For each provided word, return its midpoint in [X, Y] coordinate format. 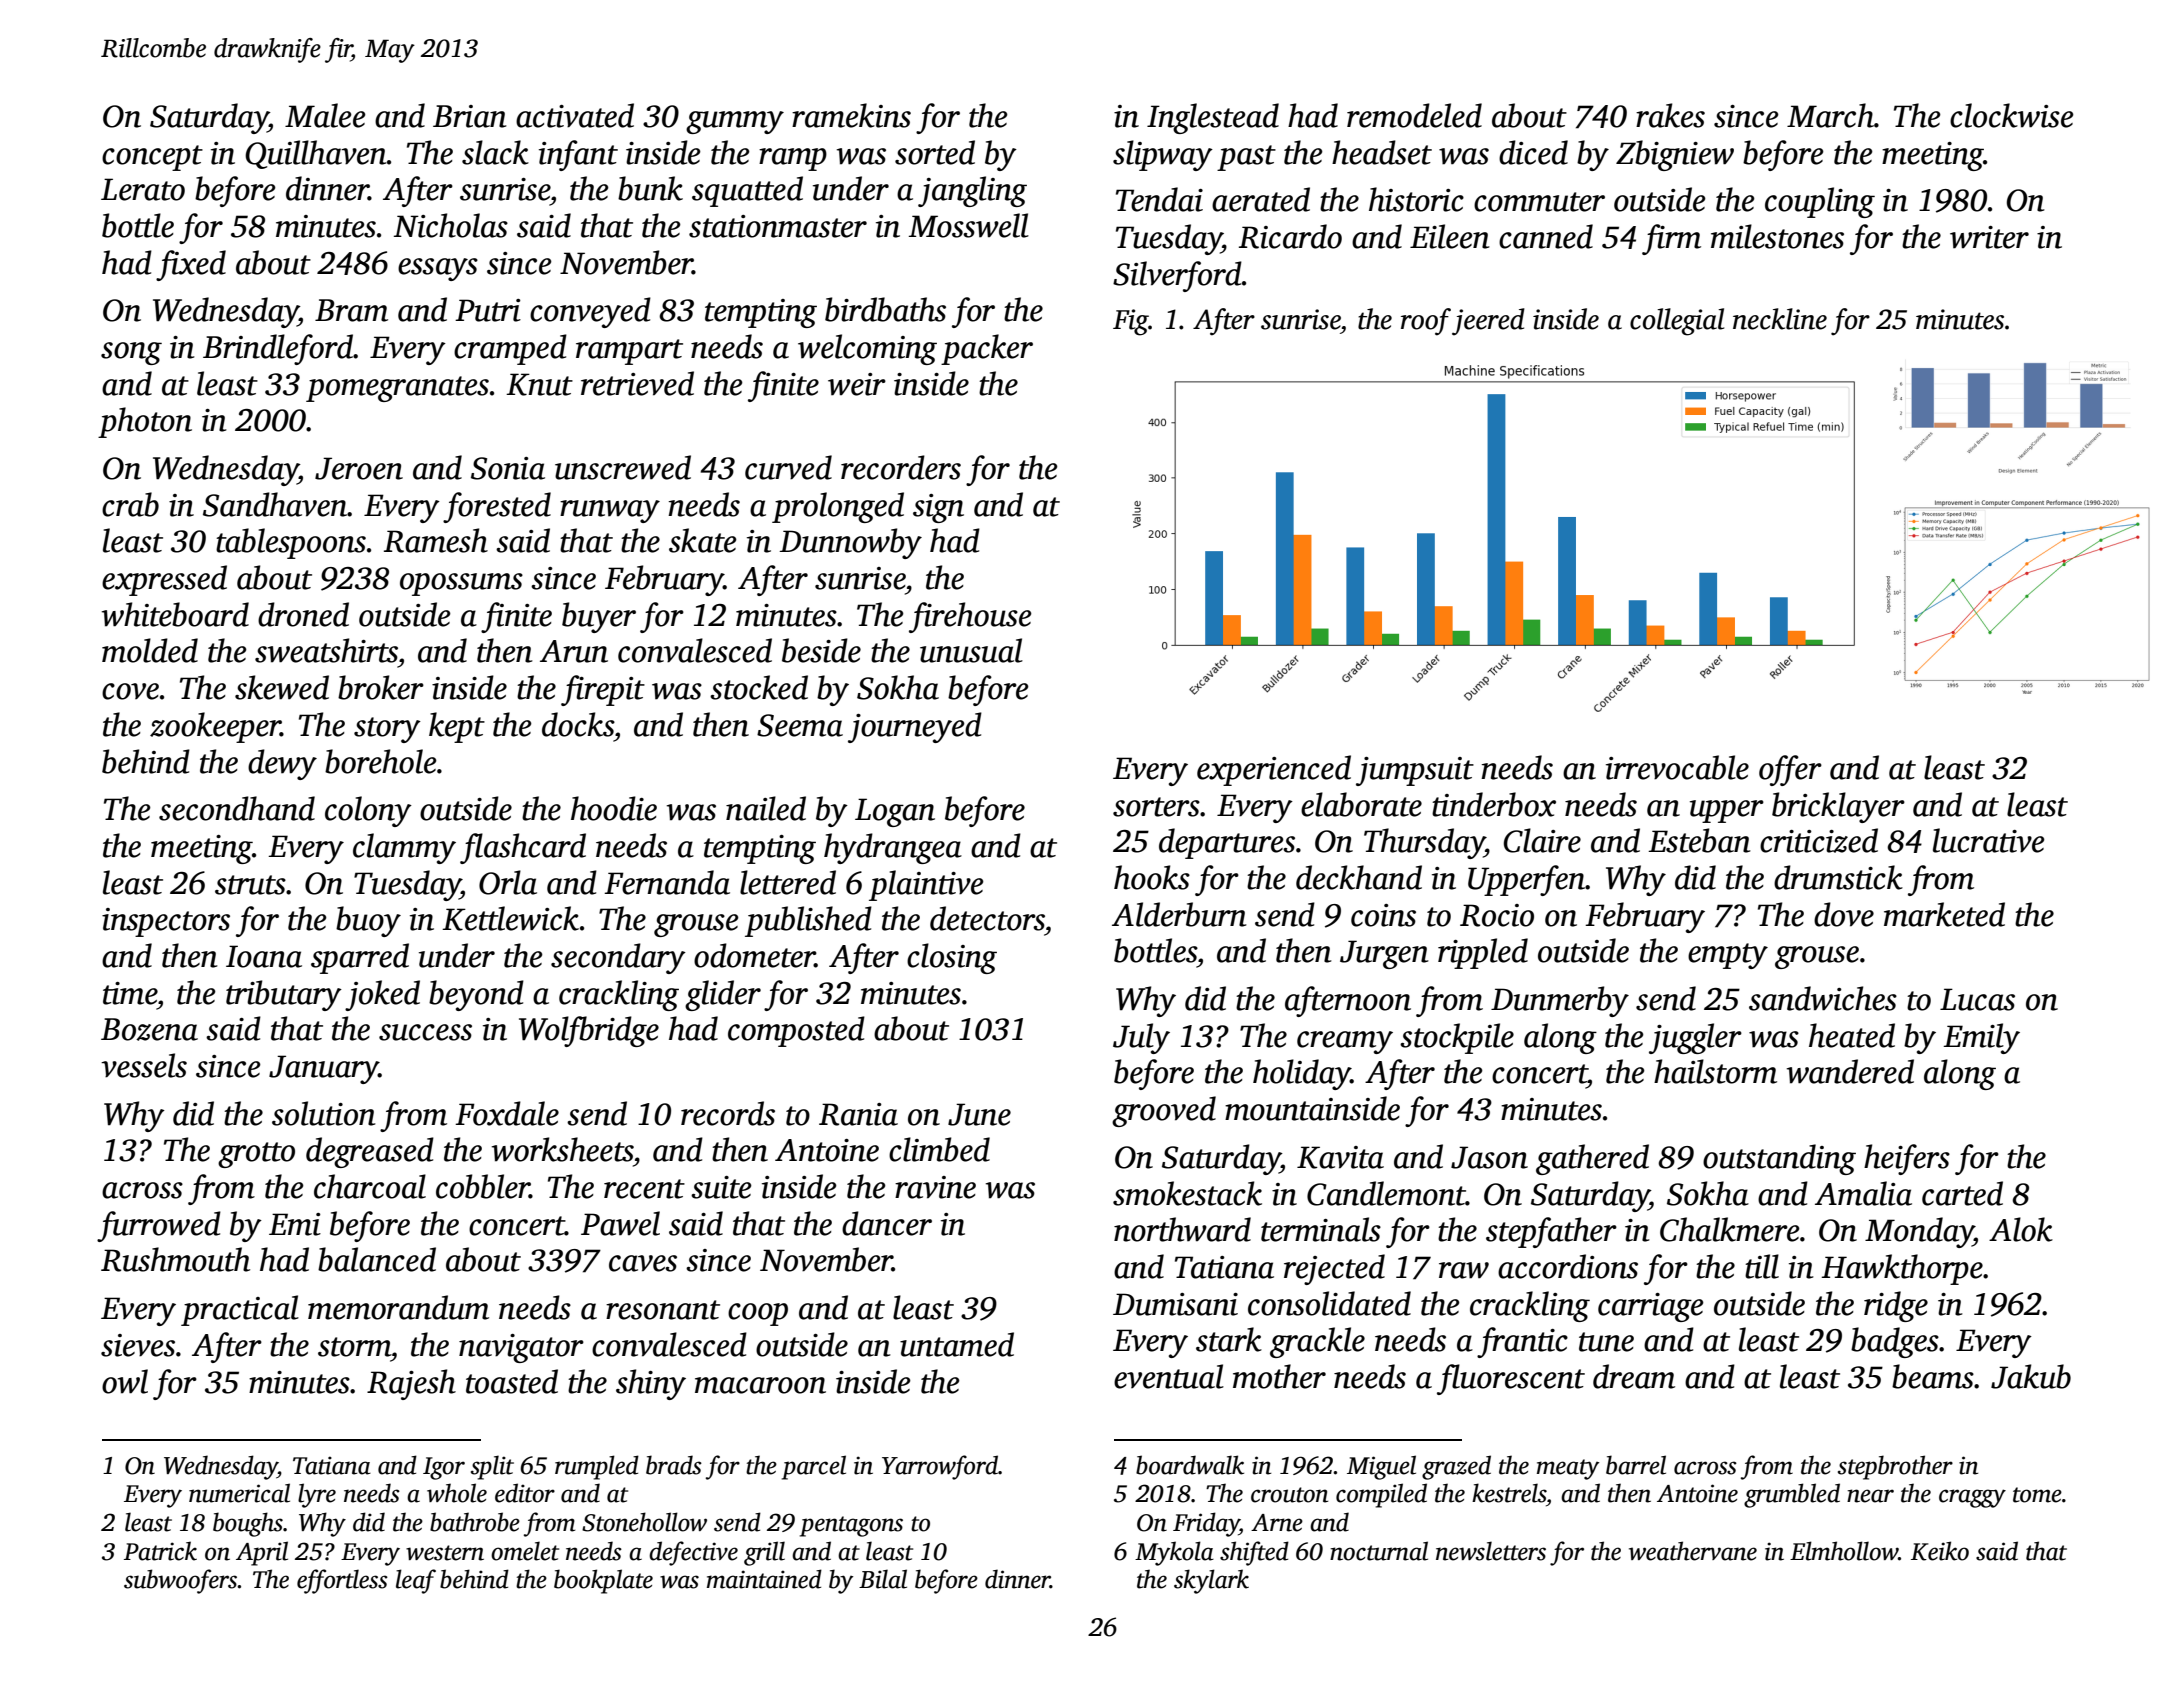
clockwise [2012, 115]
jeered [1488, 322]
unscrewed [623, 467]
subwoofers [180, 1581]
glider [723, 995]
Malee [325, 115]
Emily [1981, 1038]
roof [1426, 322]
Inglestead [1213, 118]
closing [952, 958]
